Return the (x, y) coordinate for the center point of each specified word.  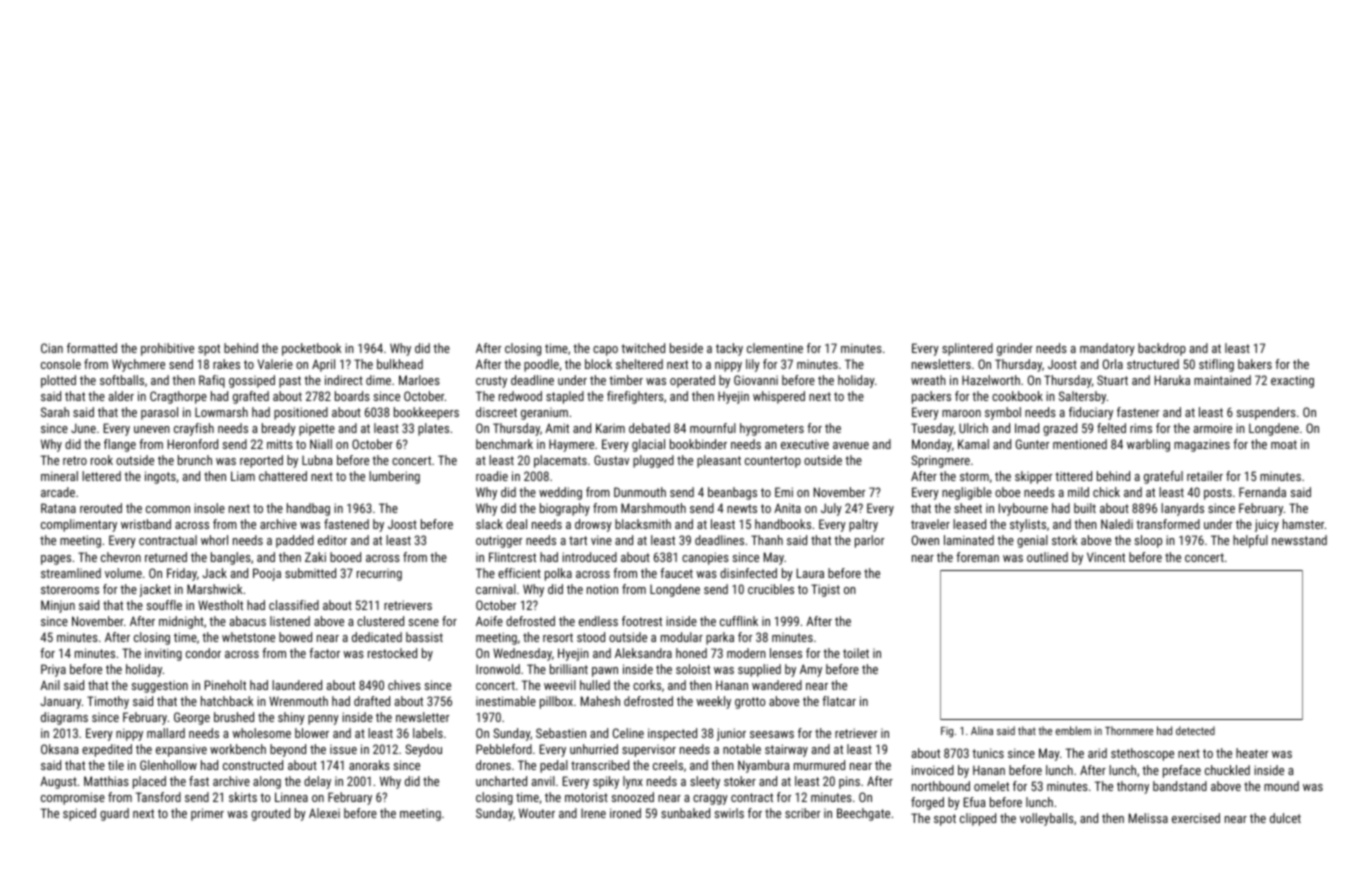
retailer (1205, 476)
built (1085, 508)
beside (686, 348)
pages (56, 560)
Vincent (1106, 557)
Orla (1113, 364)
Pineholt (225, 685)
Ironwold (498, 669)
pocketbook (312, 349)
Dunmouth (640, 492)
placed (149, 782)
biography (565, 509)
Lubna (317, 460)
